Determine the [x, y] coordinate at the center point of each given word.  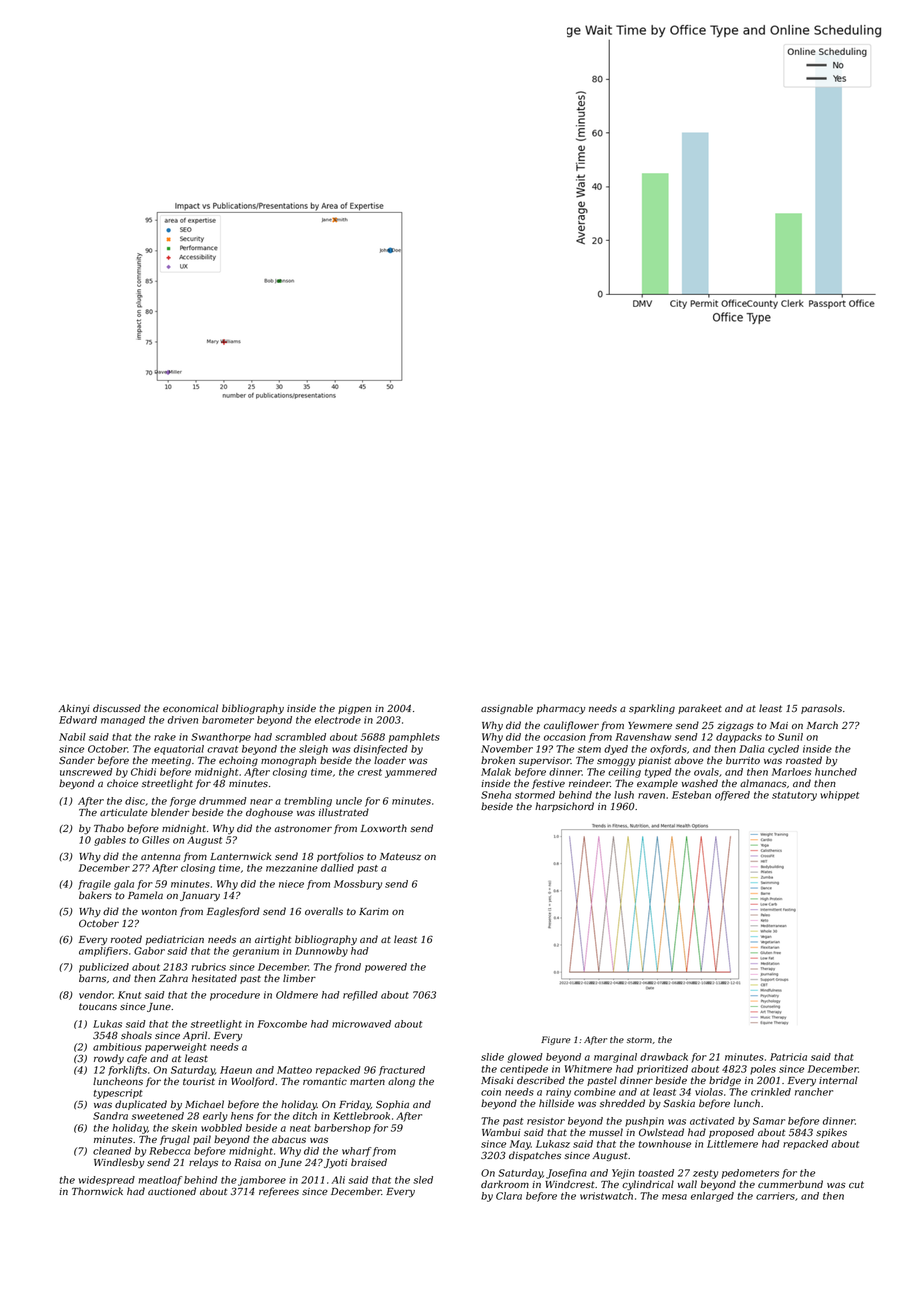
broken [498, 760]
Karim [374, 911]
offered [732, 796]
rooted [126, 939]
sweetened [158, 1116]
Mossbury [358, 885]
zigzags [735, 727]
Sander [77, 760]
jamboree [262, 1181]
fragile [94, 885]
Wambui [501, 1132]
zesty [705, 1174]
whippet [839, 796]
